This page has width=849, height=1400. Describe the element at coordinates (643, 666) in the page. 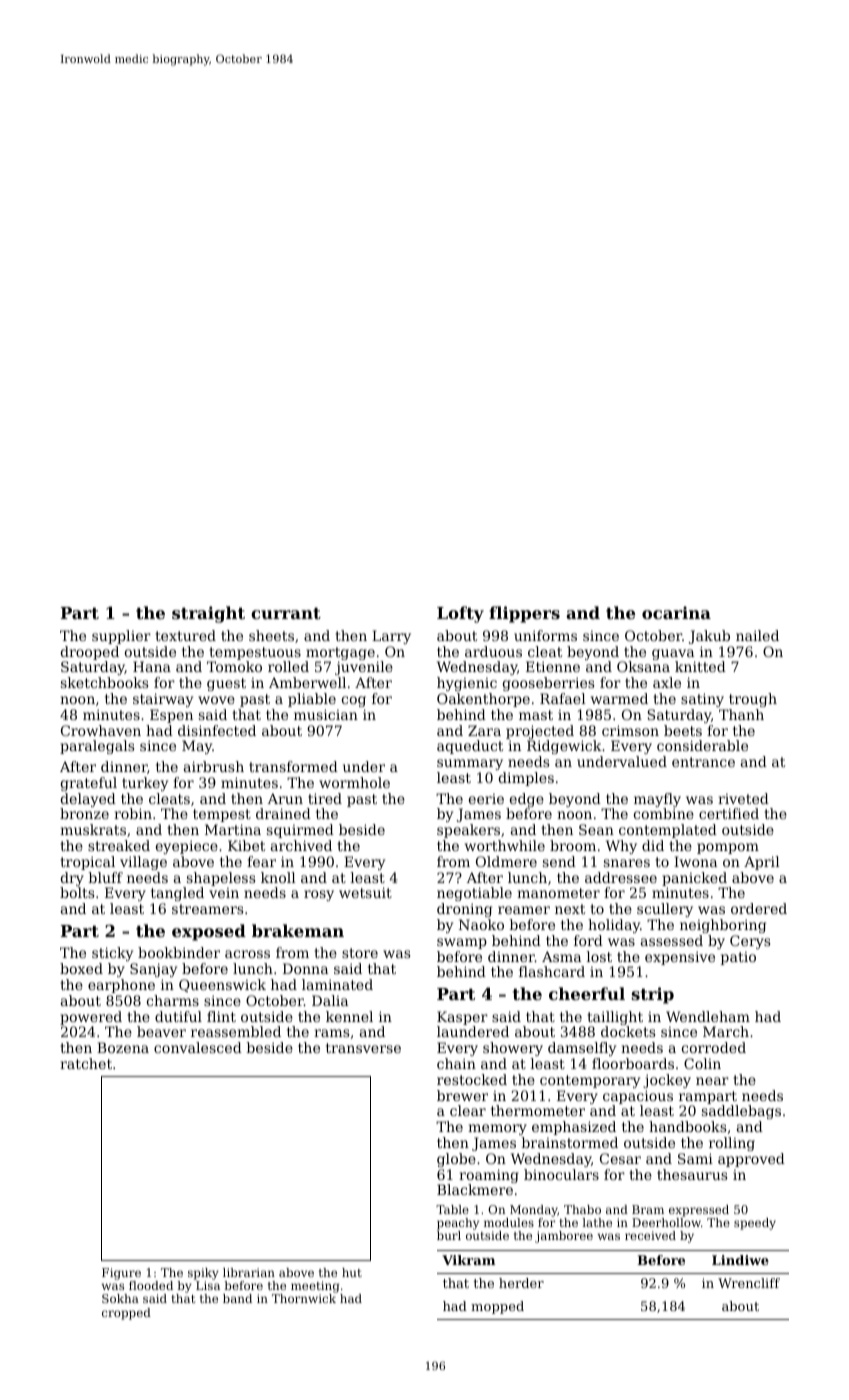

I see `Oksana` at that location.
